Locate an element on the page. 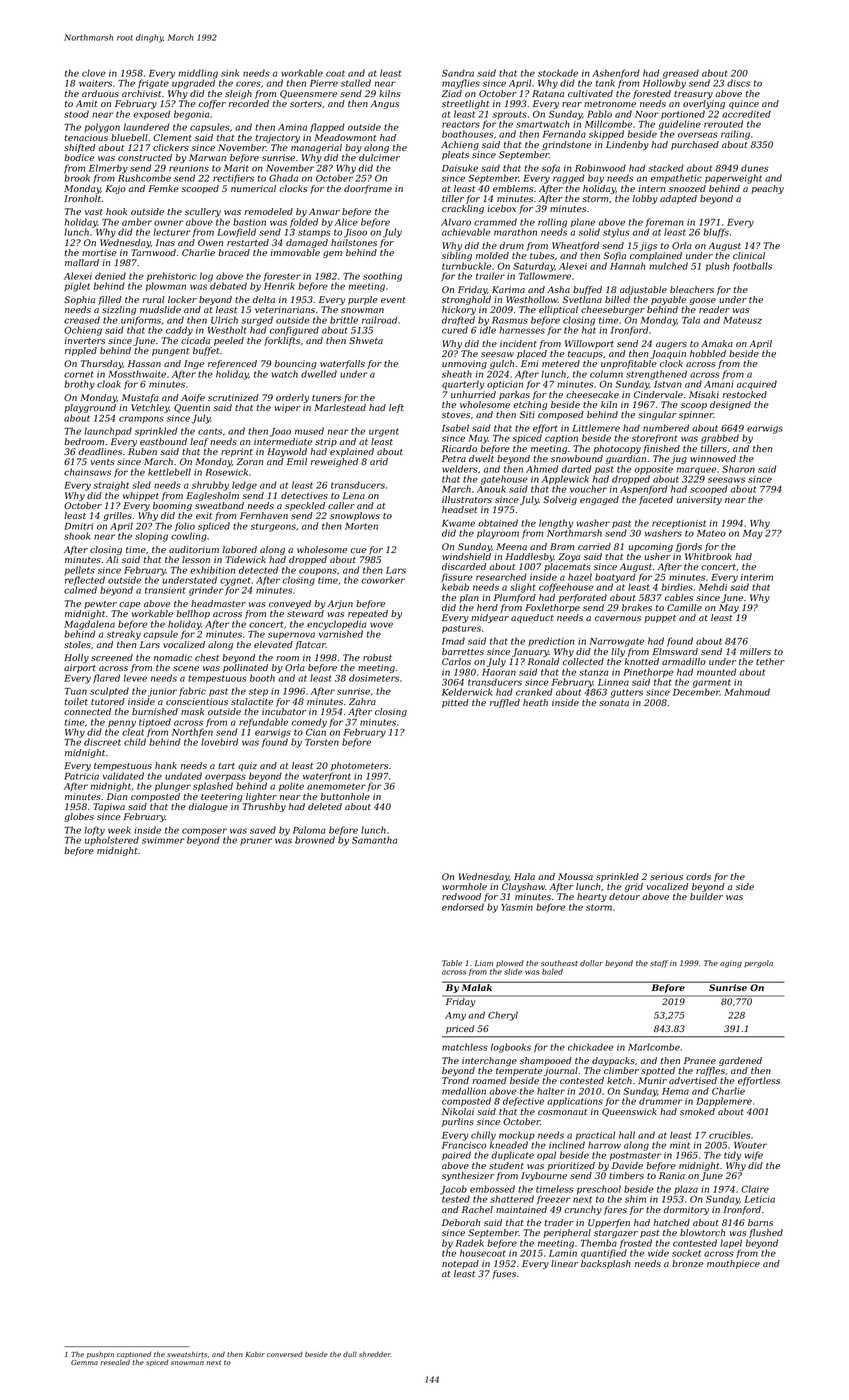 This page has width=849, height=1400. millers is located at coordinates (755, 651).
